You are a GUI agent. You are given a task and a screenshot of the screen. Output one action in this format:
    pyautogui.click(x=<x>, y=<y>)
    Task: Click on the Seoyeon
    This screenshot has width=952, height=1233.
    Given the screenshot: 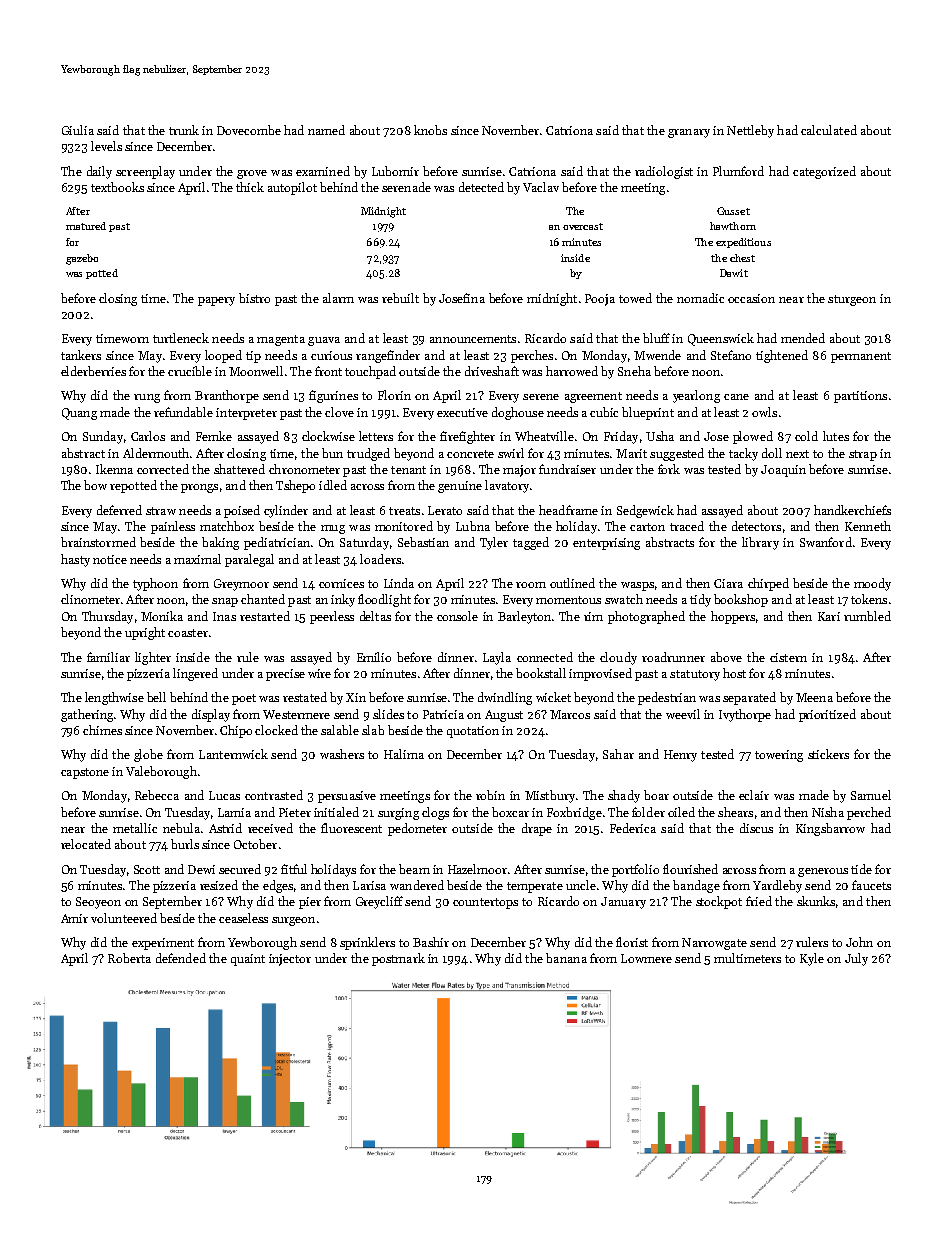 What is the action you would take?
    pyautogui.click(x=98, y=903)
